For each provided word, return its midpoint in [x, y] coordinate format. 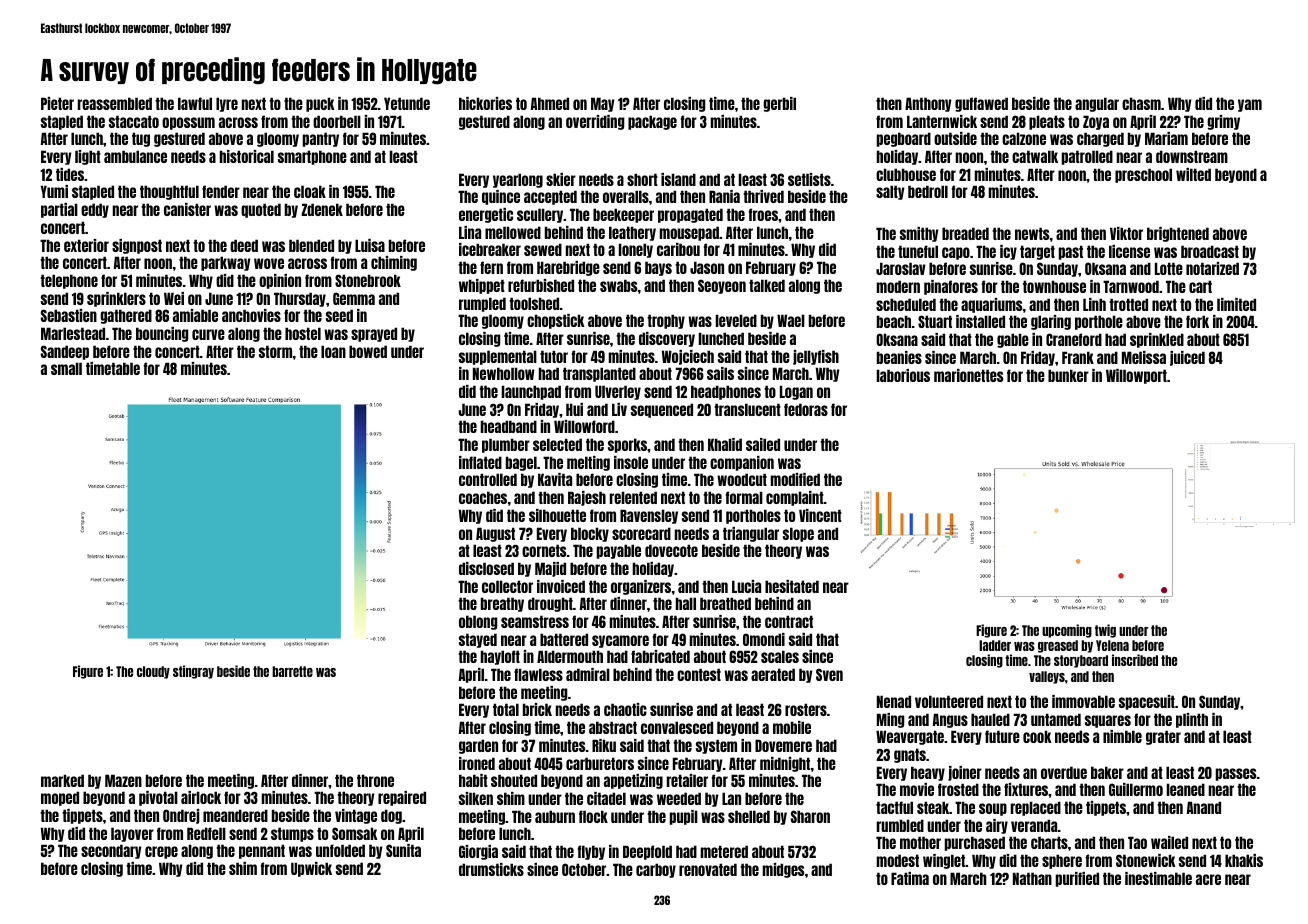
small [66, 368]
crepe [161, 852]
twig [1105, 631]
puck [320, 104]
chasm [1141, 103]
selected [557, 444]
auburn [555, 816]
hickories [485, 103]
